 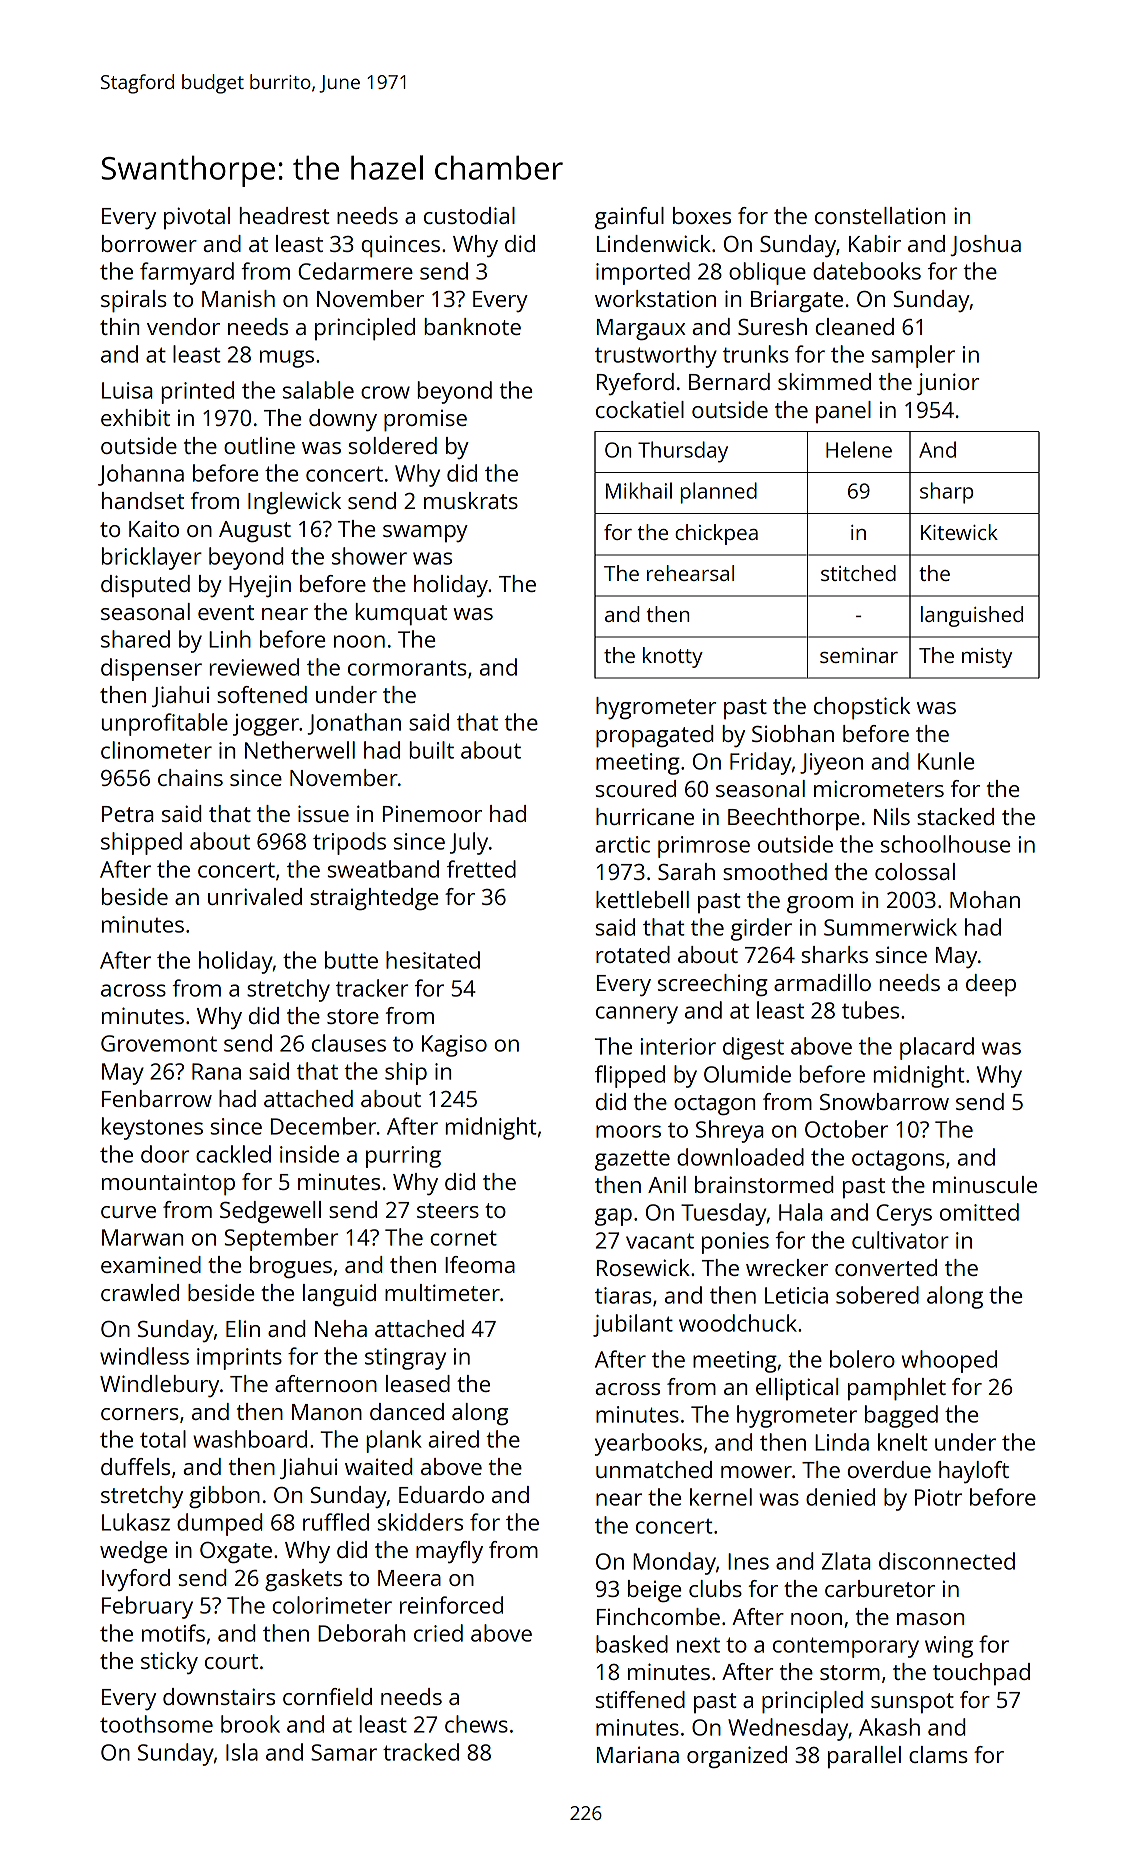 What do you see at coordinates (985, 245) in the image?
I see `Joshua` at bounding box center [985, 245].
